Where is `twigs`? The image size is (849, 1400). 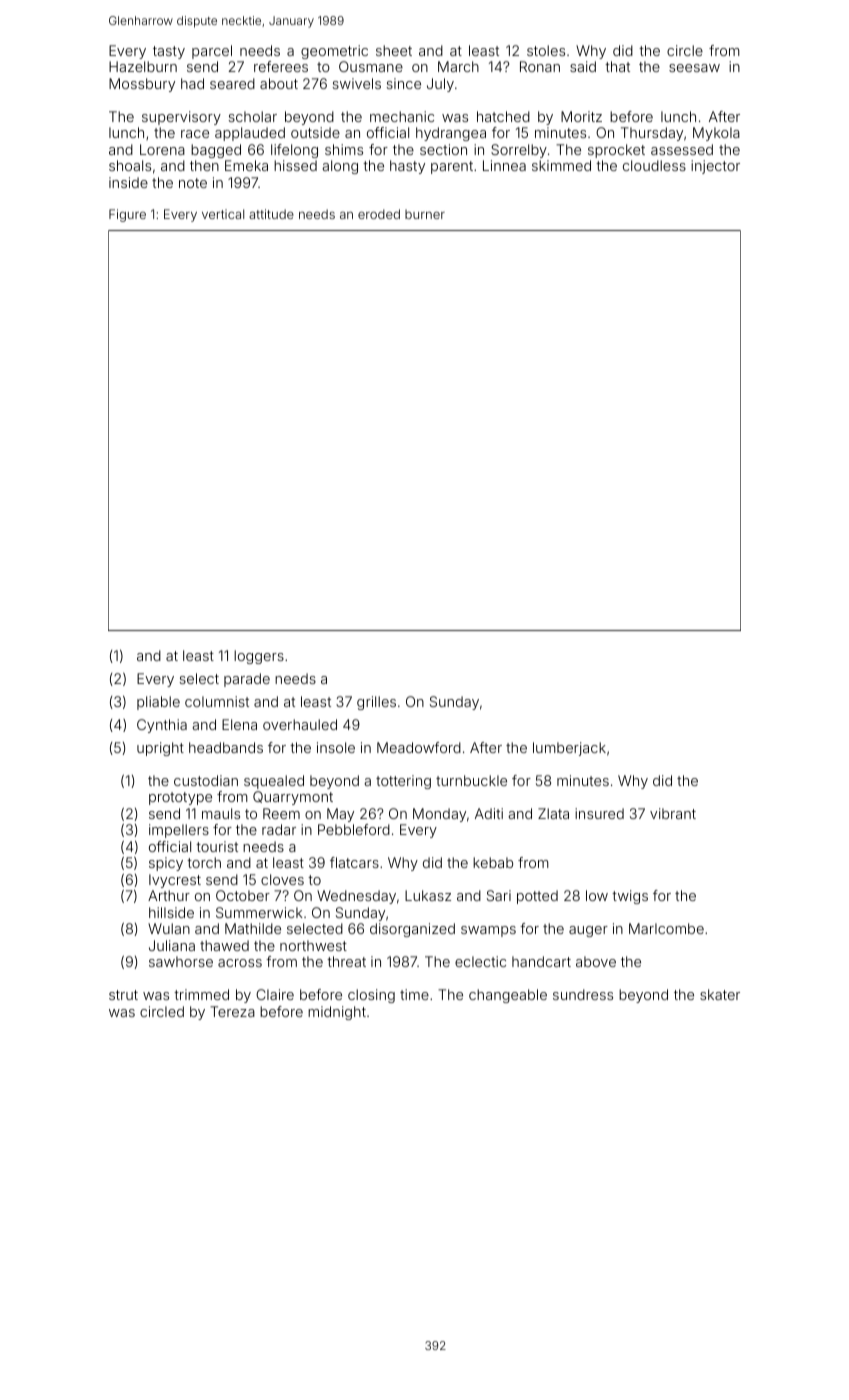 twigs is located at coordinates (630, 897).
